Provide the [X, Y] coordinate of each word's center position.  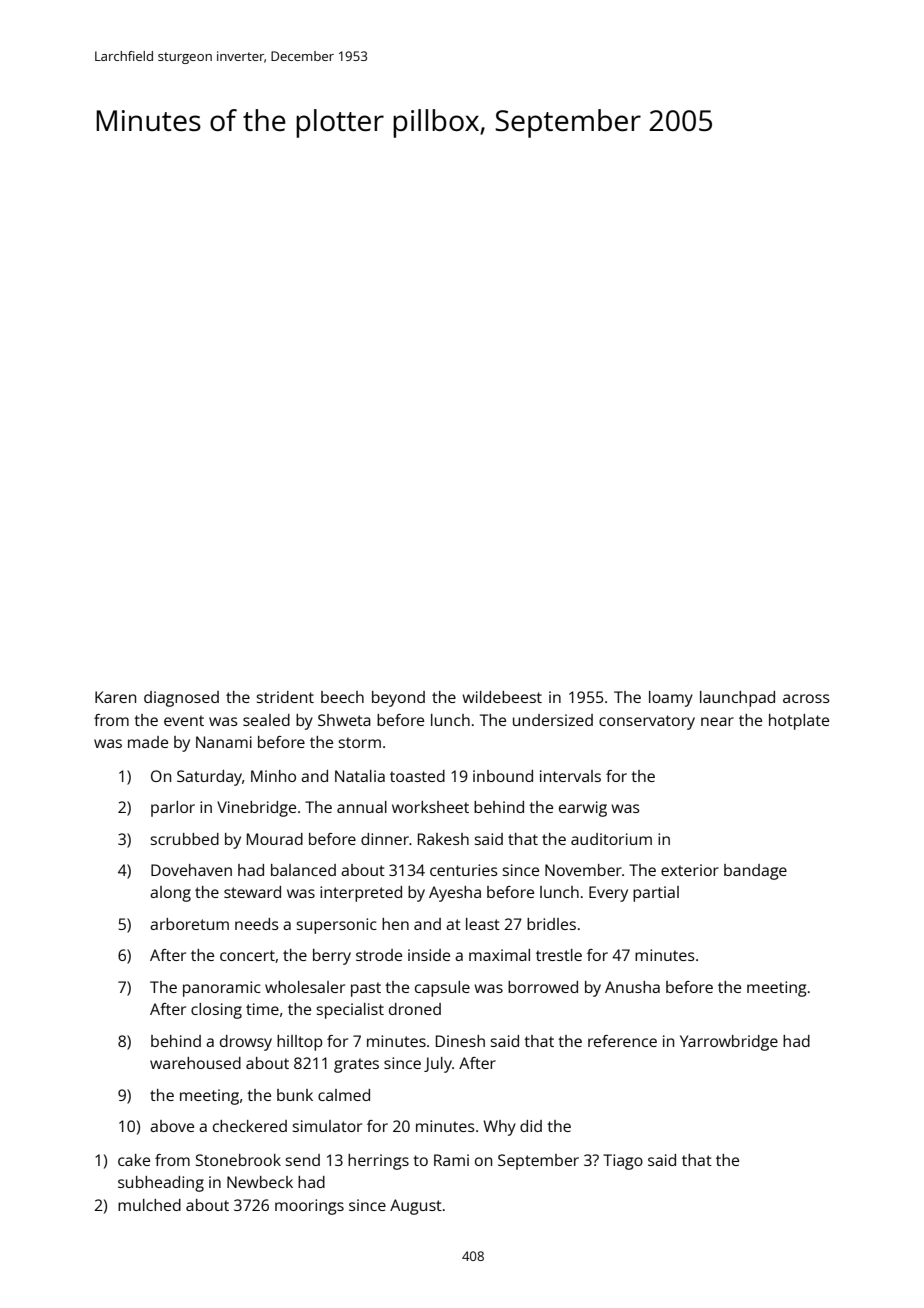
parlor [173, 809]
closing [216, 1011]
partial [656, 894]
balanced [303, 870]
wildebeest [502, 697]
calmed [344, 1095]
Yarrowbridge [729, 1043]
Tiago [623, 1162]
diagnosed [181, 699]
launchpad [737, 699]
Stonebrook [238, 1160]
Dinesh [460, 1041]
